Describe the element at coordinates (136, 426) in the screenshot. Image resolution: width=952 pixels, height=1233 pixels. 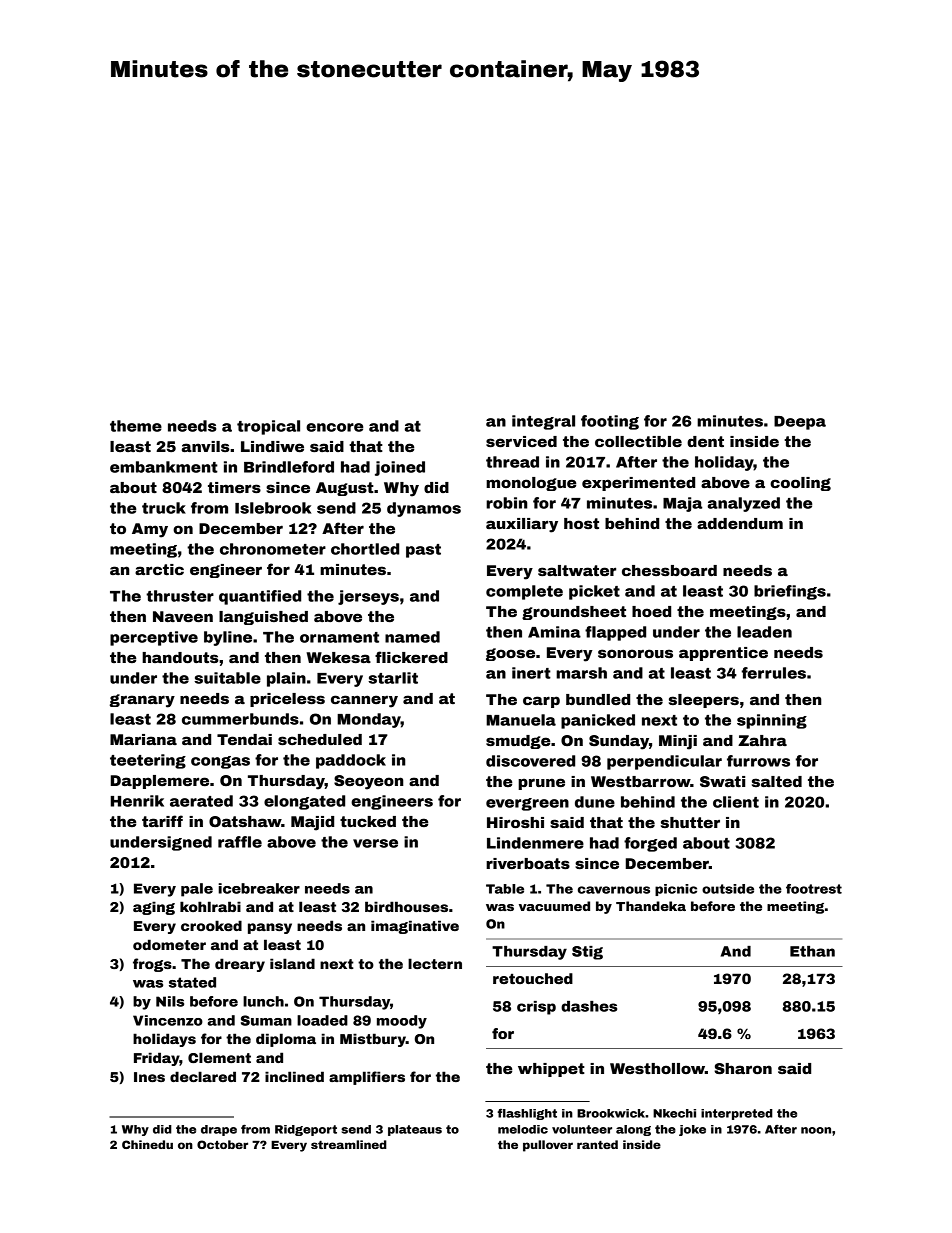
I see `theme` at that location.
